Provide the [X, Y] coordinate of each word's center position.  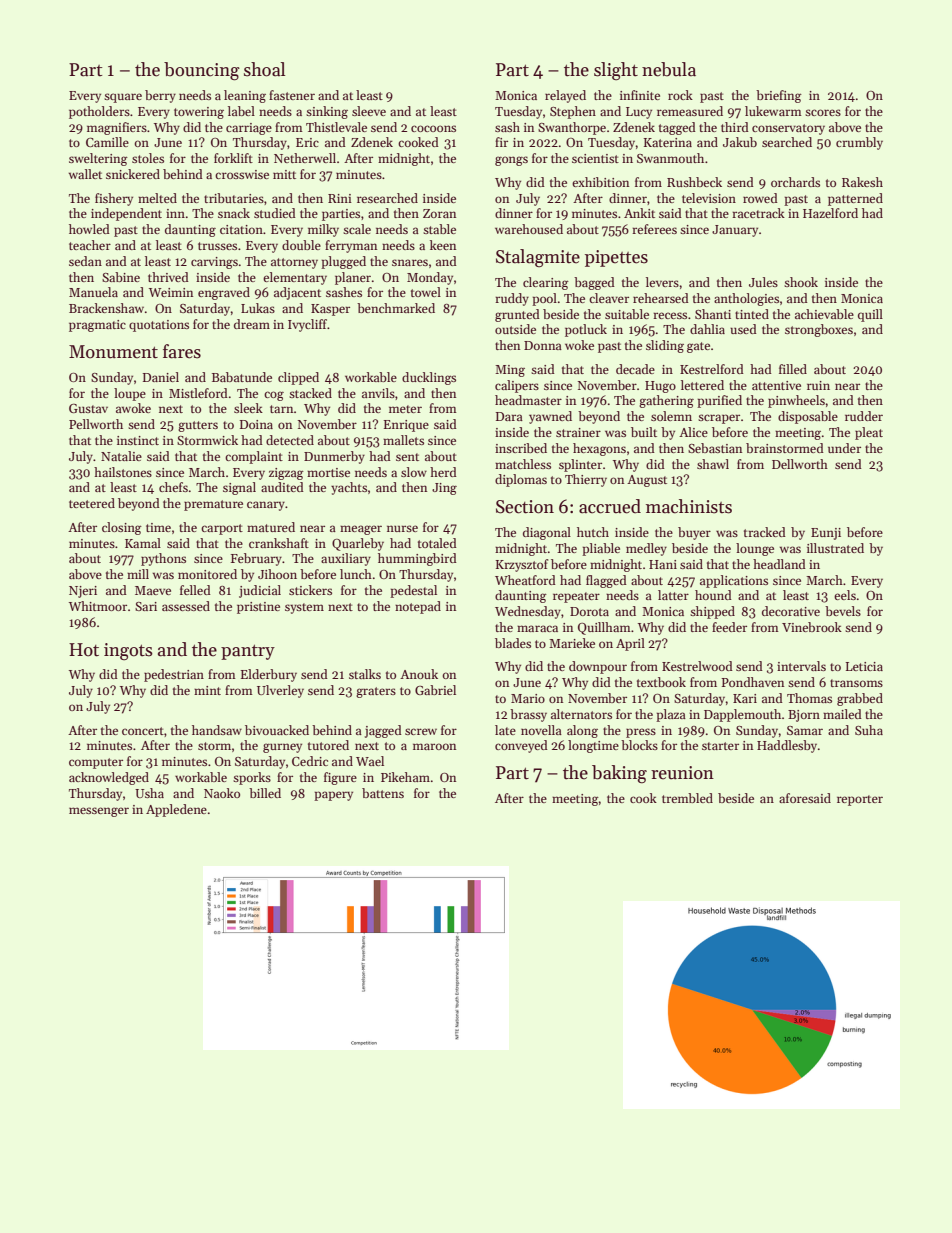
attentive [776, 385]
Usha [149, 793]
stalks [365, 674]
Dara [509, 416]
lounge [755, 549]
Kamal [143, 543]
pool [544, 299]
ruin [818, 385]
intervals [801, 666]
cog [274, 396]
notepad [418, 607]
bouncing [202, 71]
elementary [295, 278]
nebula [669, 69]
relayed [565, 96]
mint [207, 690]
